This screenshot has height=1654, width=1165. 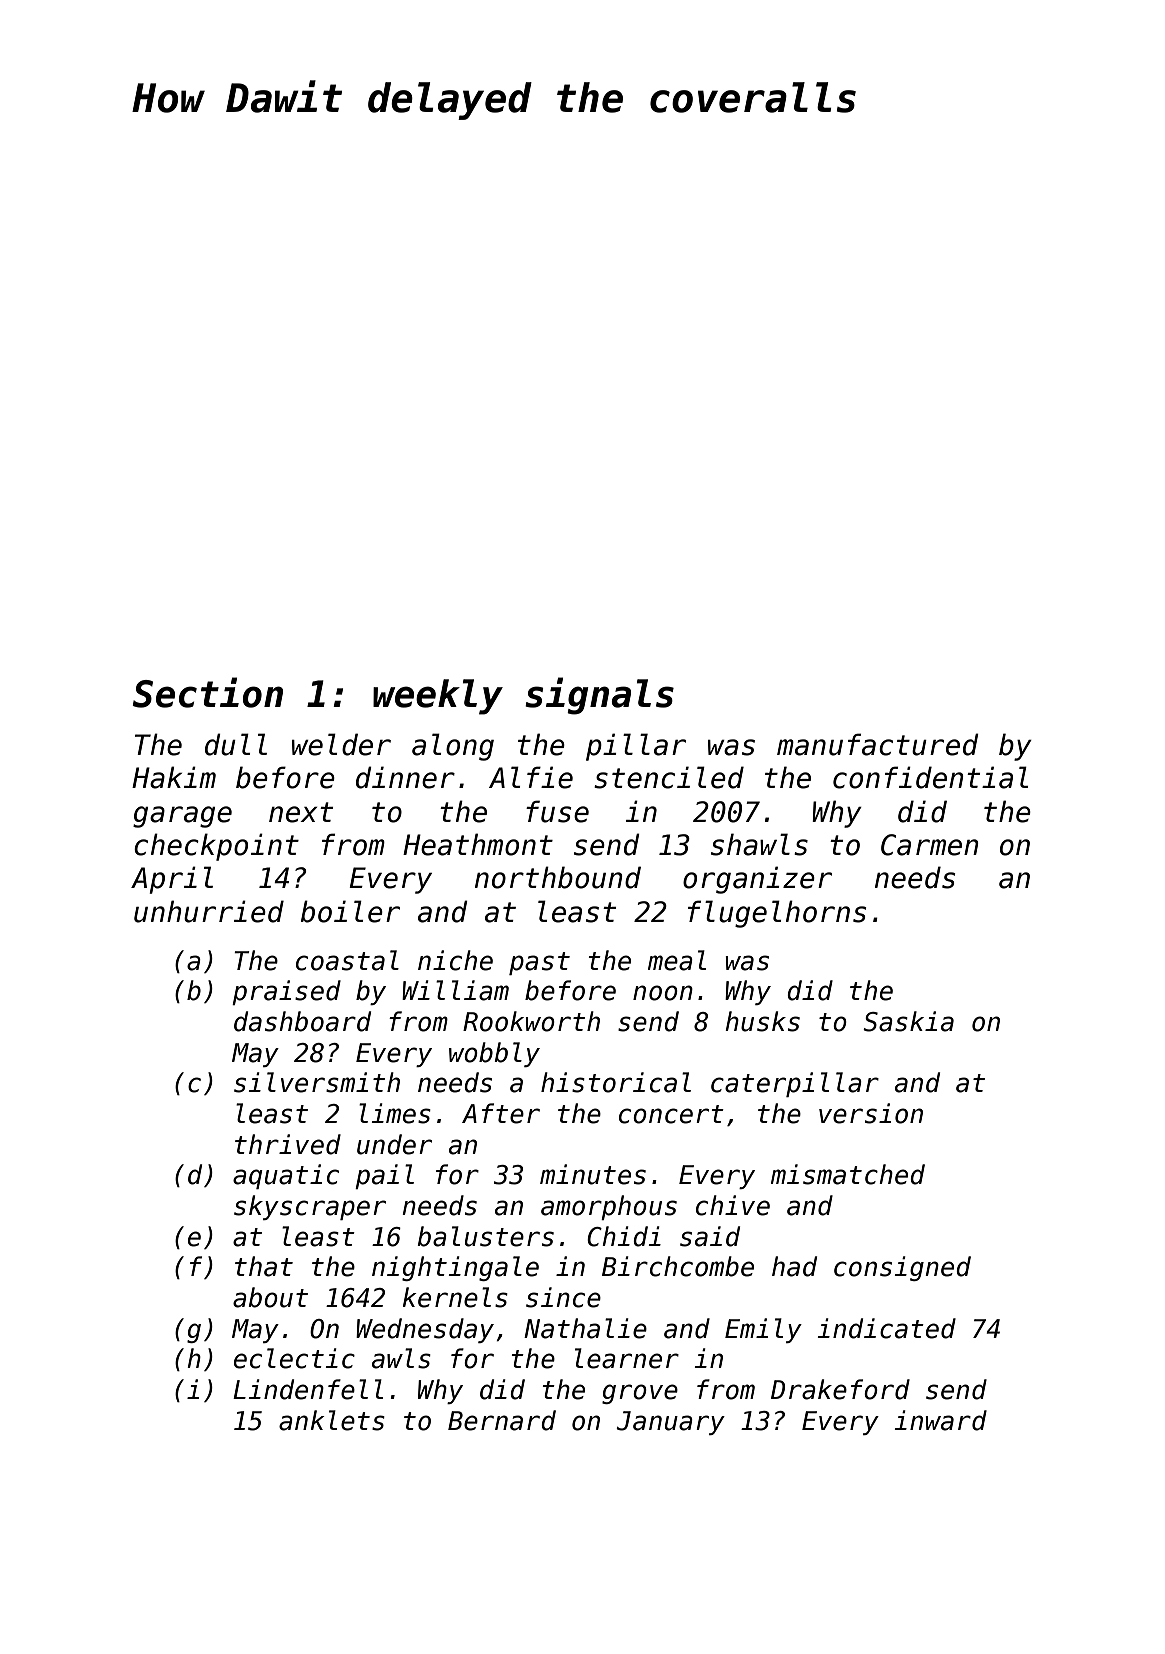 I want to click on that, so click(x=264, y=1266).
